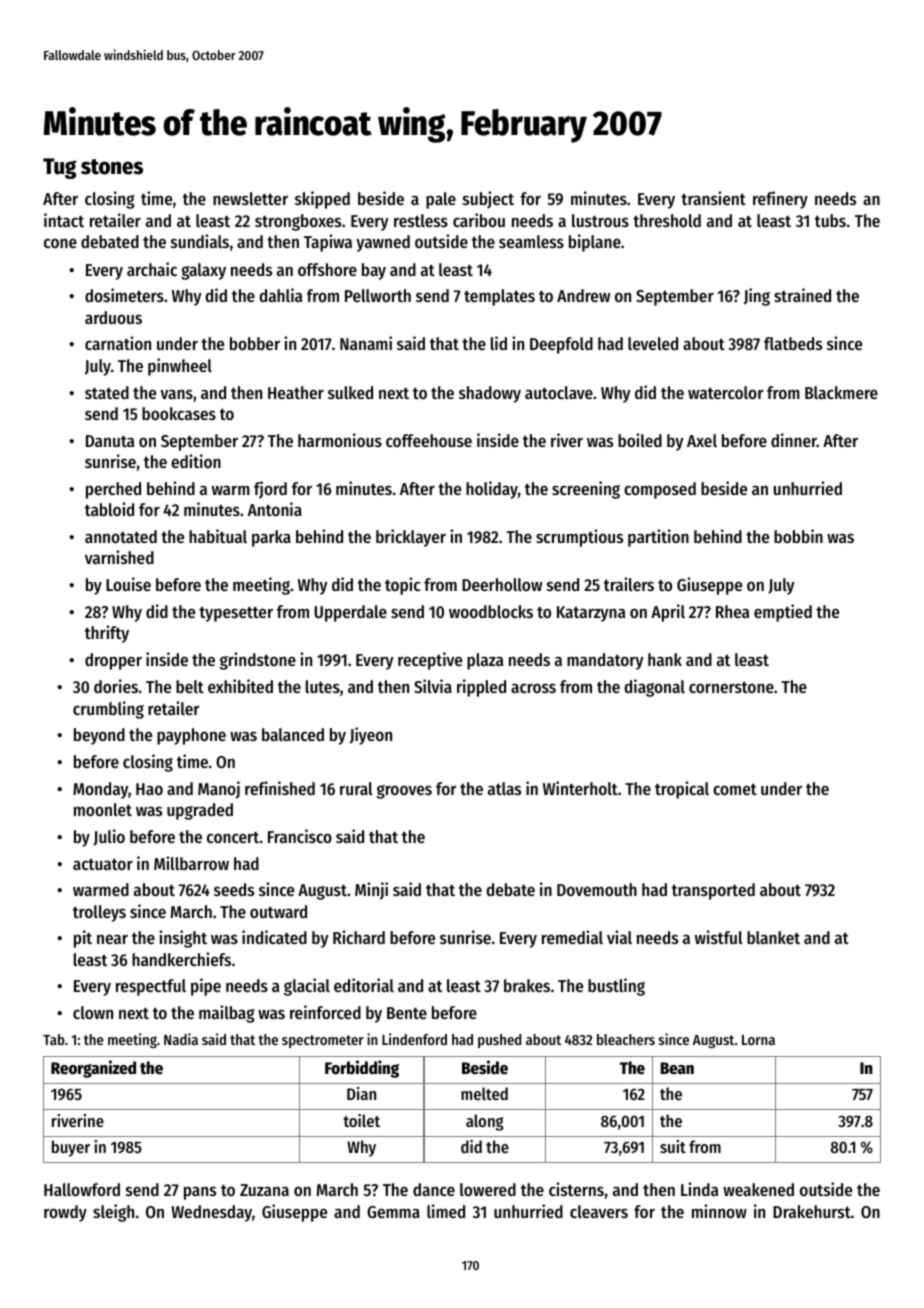 The image size is (924, 1308). What do you see at coordinates (350, 392) in the page?
I see `sulked` at bounding box center [350, 392].
